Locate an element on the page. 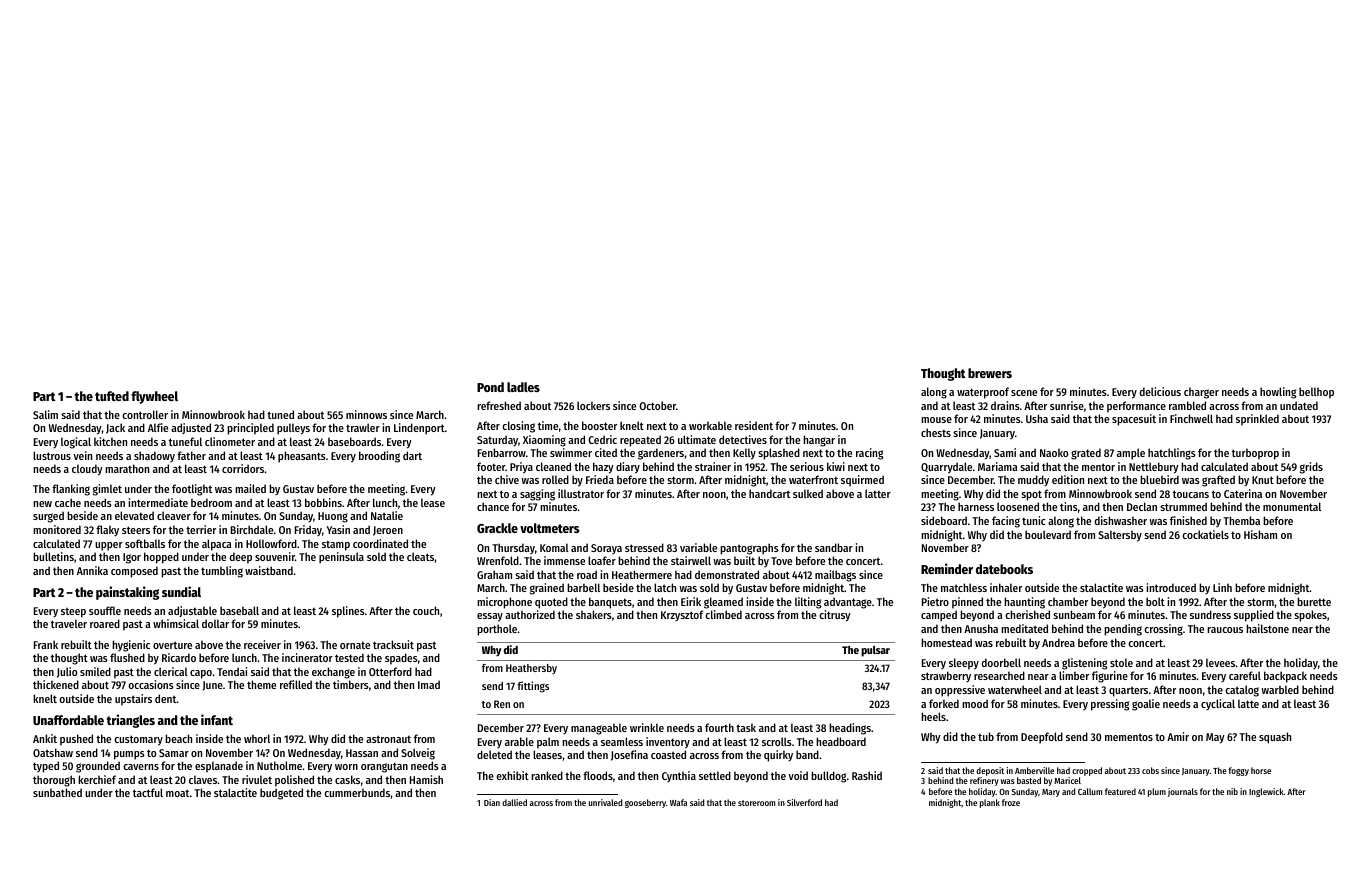  ladles is located at coordinates (523, 387).
